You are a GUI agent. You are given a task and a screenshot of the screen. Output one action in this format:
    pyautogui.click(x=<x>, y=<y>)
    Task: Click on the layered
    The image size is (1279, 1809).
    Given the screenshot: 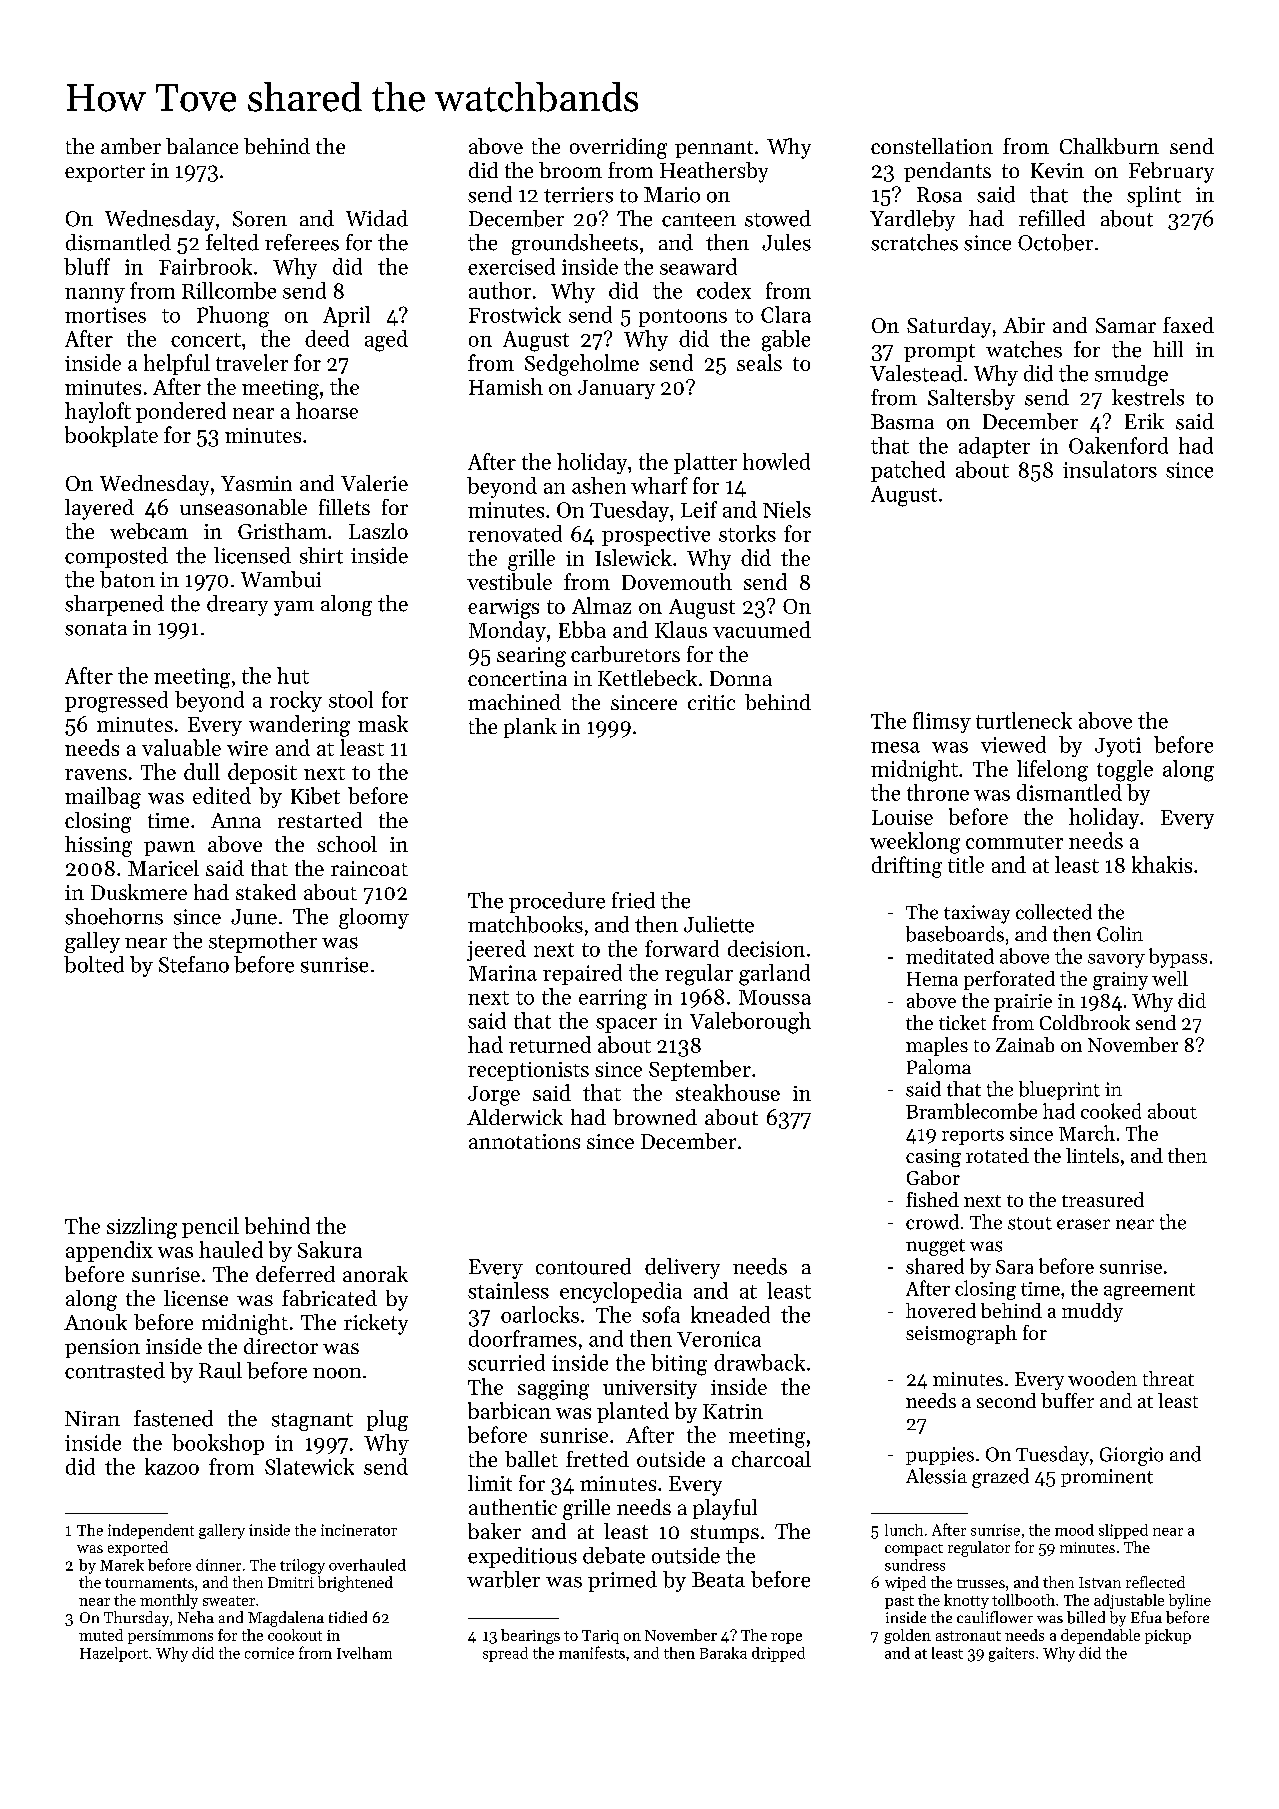 What is the action you would take?
    pyautogui.click(x=99, y=509)
